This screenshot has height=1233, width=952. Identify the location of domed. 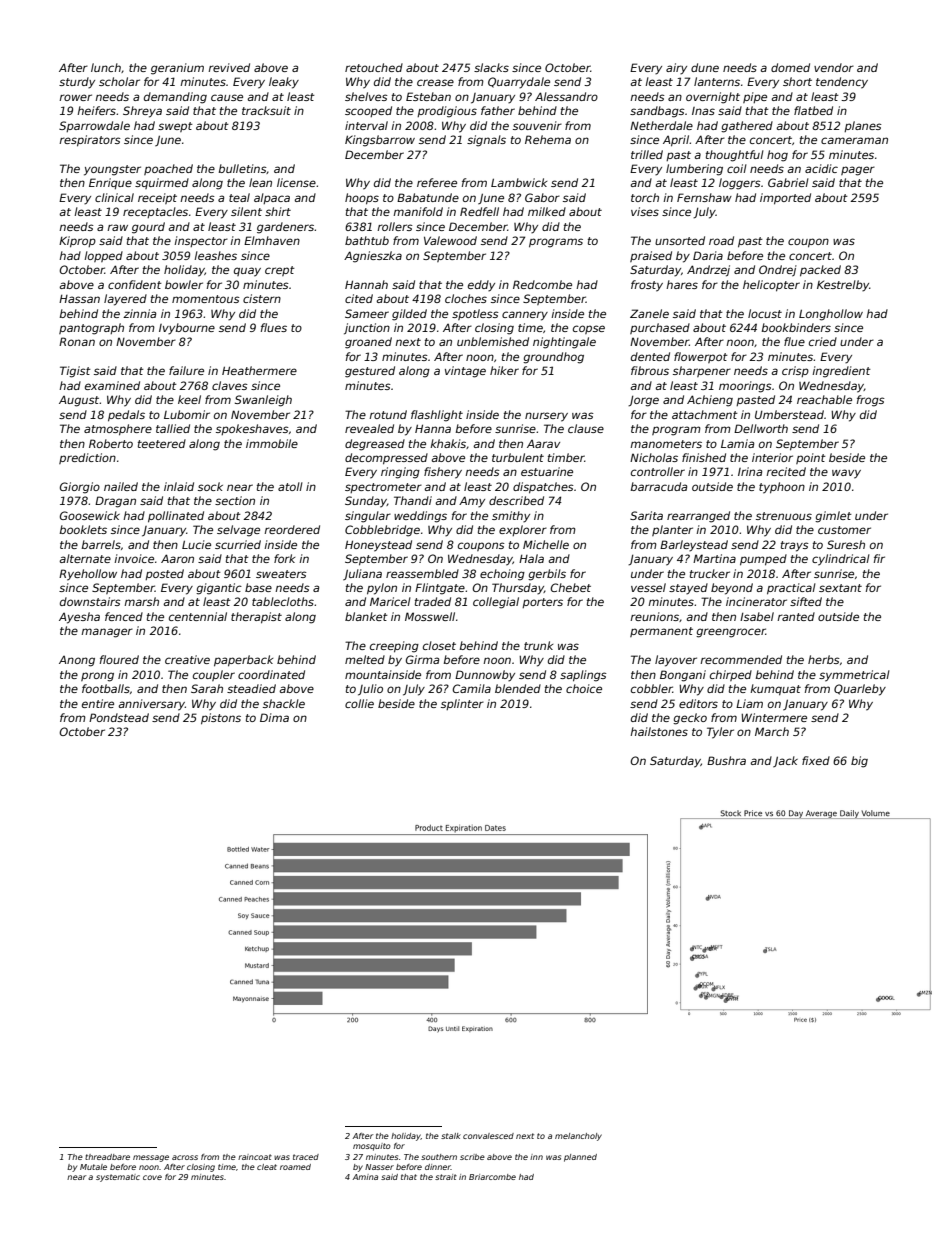
(790, 67).
